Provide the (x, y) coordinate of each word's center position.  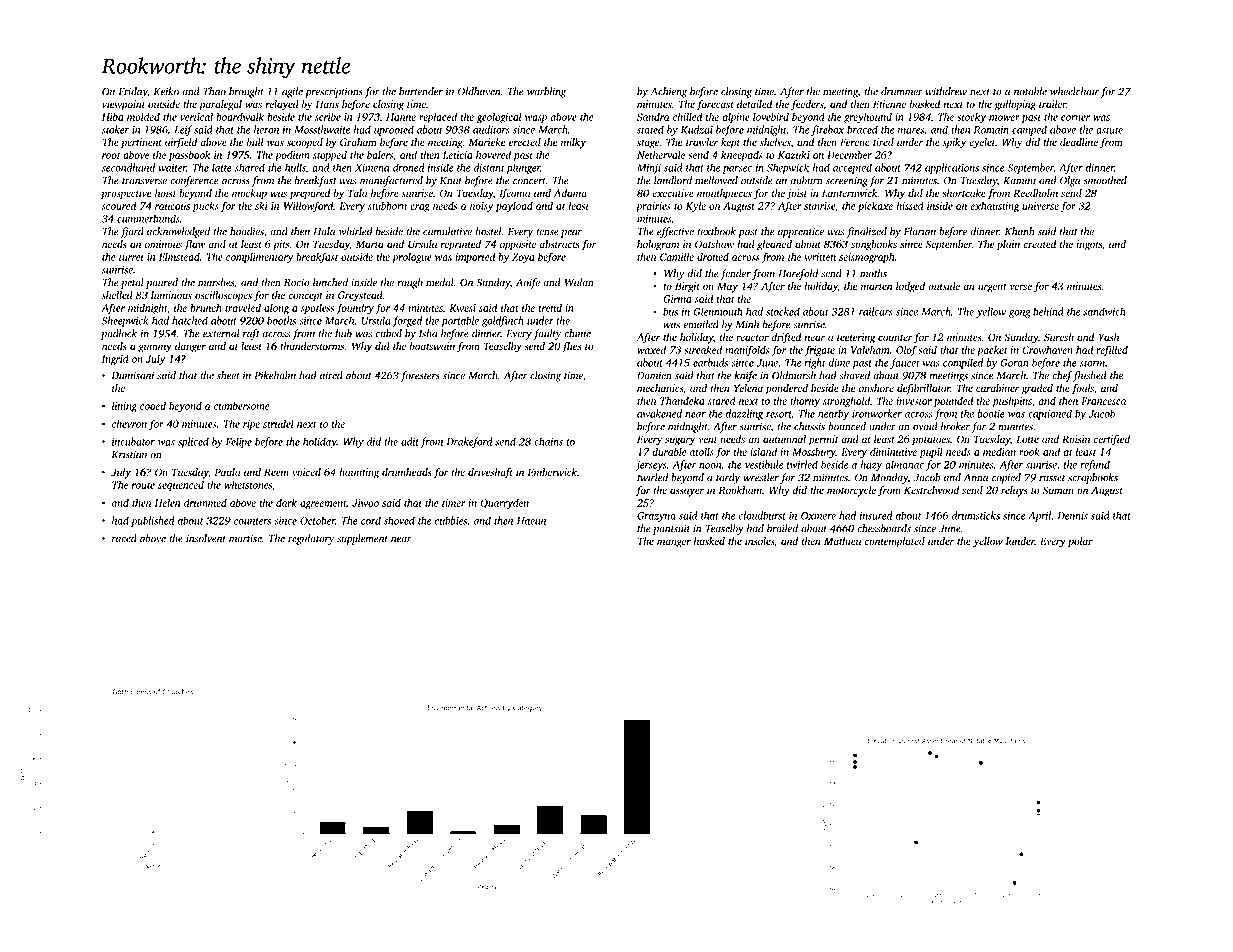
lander (1020, 541)
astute (1109, 130)
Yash (1109, 337)
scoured (119, 205)
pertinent (141, 143)
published (152, 521)
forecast (715, 105)
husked (709, 541)
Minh (747, 324)
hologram (658, 245)
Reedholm (1035, 193)
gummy (155, 348)
